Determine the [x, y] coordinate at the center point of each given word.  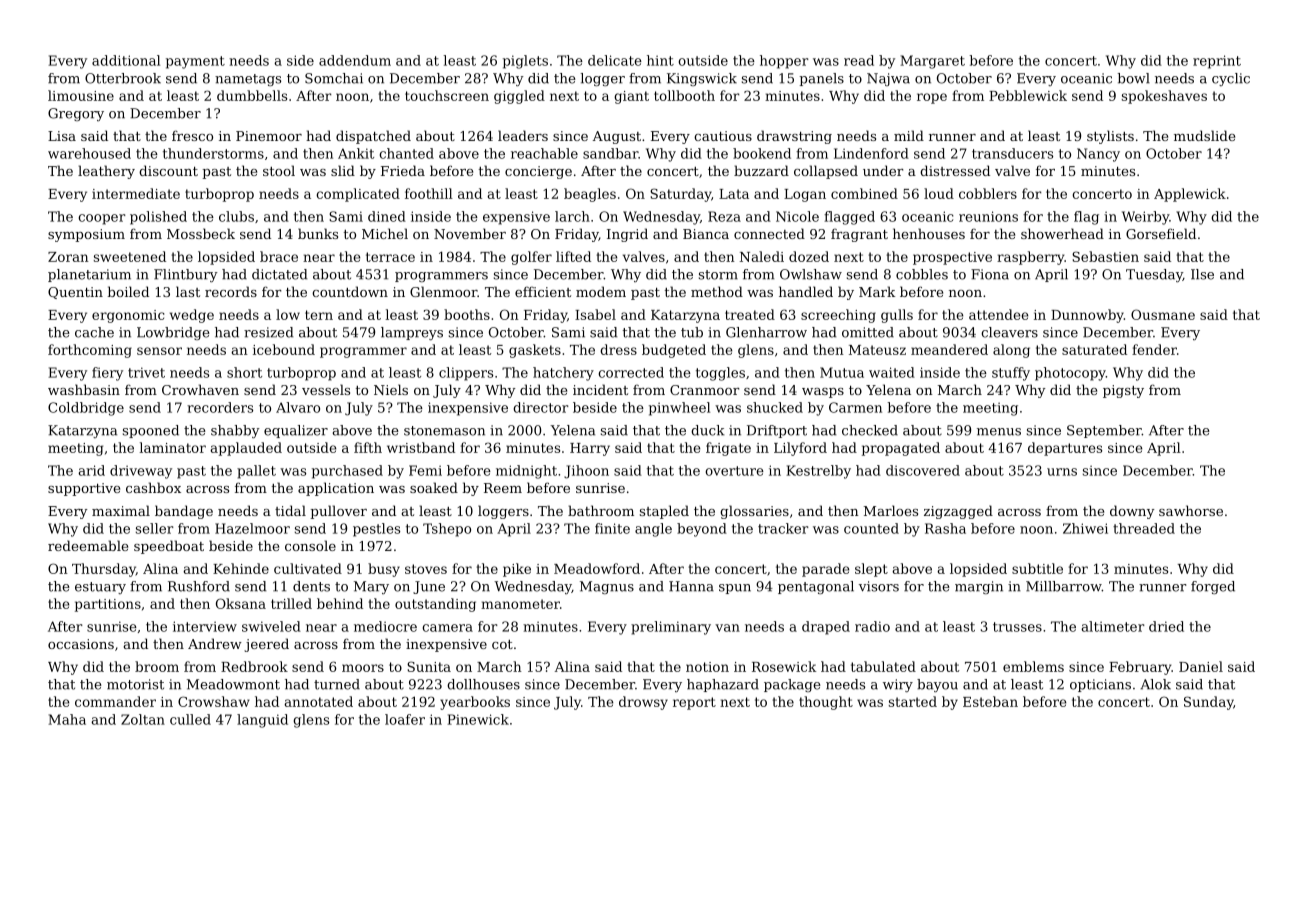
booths [467, 314]
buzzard [761, 170]
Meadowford [597, 568]
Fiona [990, 274]
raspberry [1030, 258]
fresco [192, 135]
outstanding [435, 605]
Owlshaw [811, 274]
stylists [1110, 137]
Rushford [199, 586]
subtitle [1037, 568]
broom [157, 666]
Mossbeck [201, 233]
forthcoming [90, 351]
